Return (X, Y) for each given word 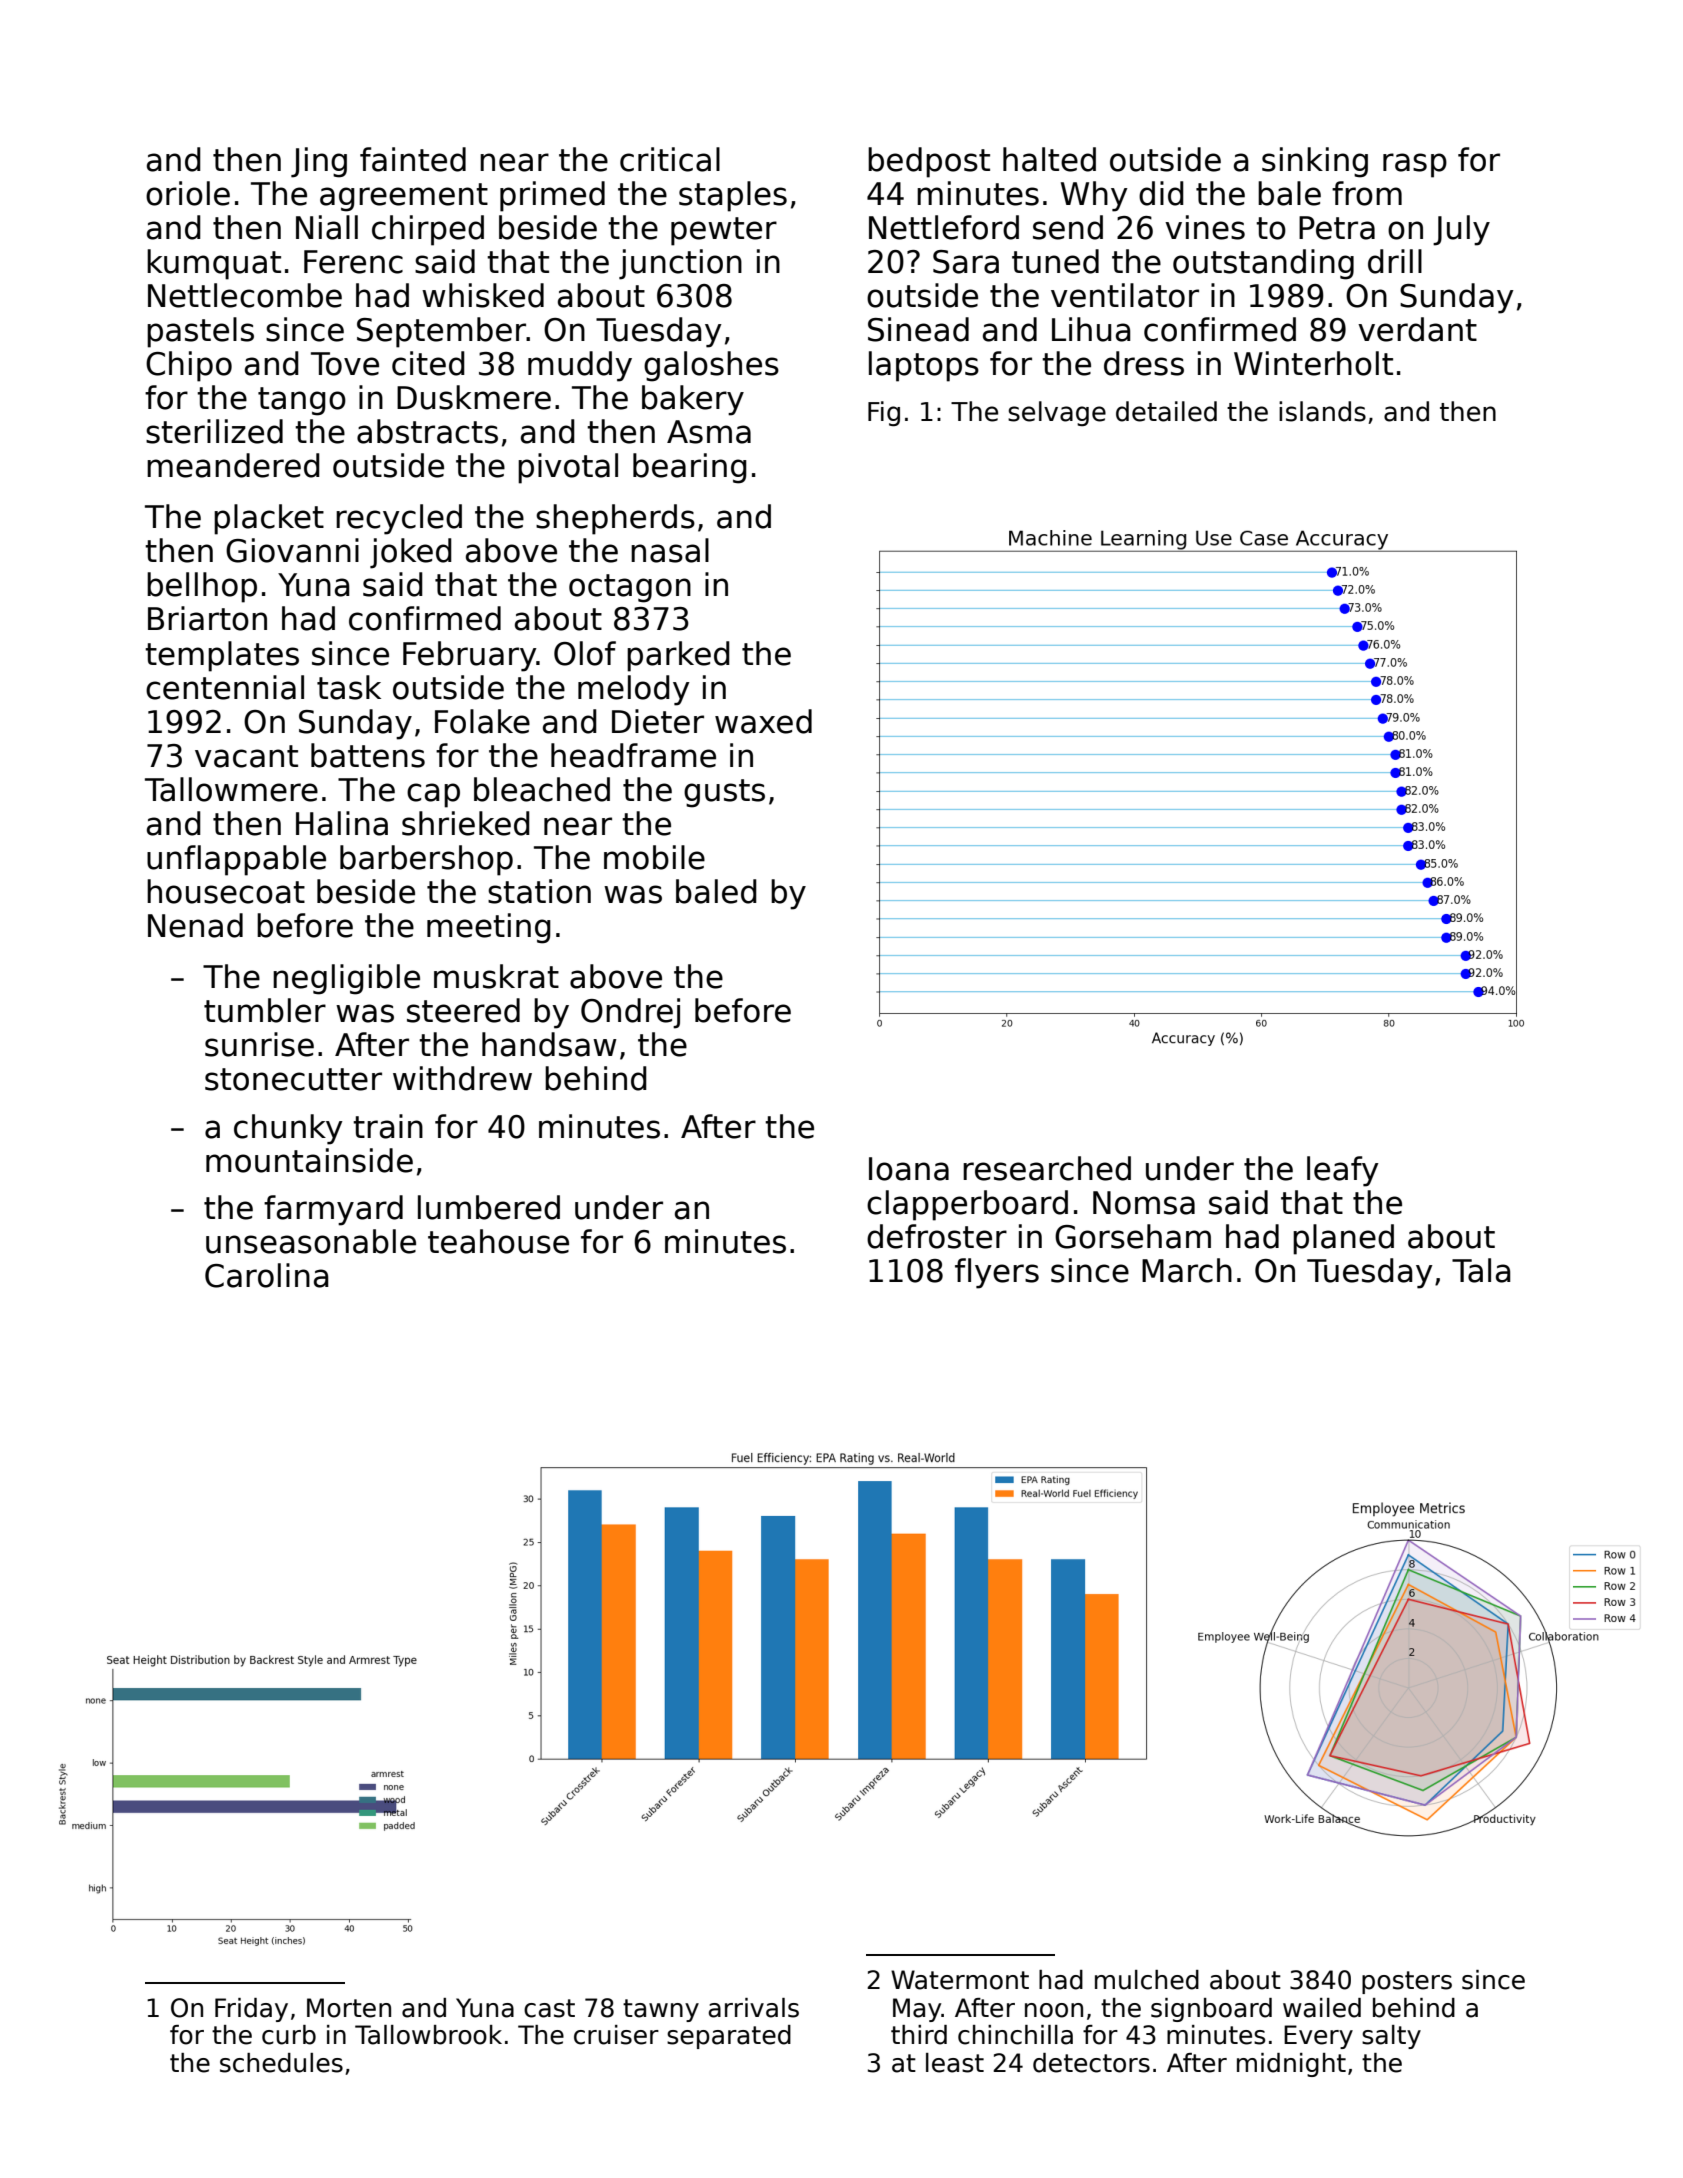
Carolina (267, 1275)
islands (1322, 411)
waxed (763, 721)
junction (680, 264)
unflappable (236, 860)
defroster (937, 1236)
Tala (1481, 1270)
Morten (349, 2008)
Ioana (909, 1169)
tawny (661, 2010)
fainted (413, 159)
